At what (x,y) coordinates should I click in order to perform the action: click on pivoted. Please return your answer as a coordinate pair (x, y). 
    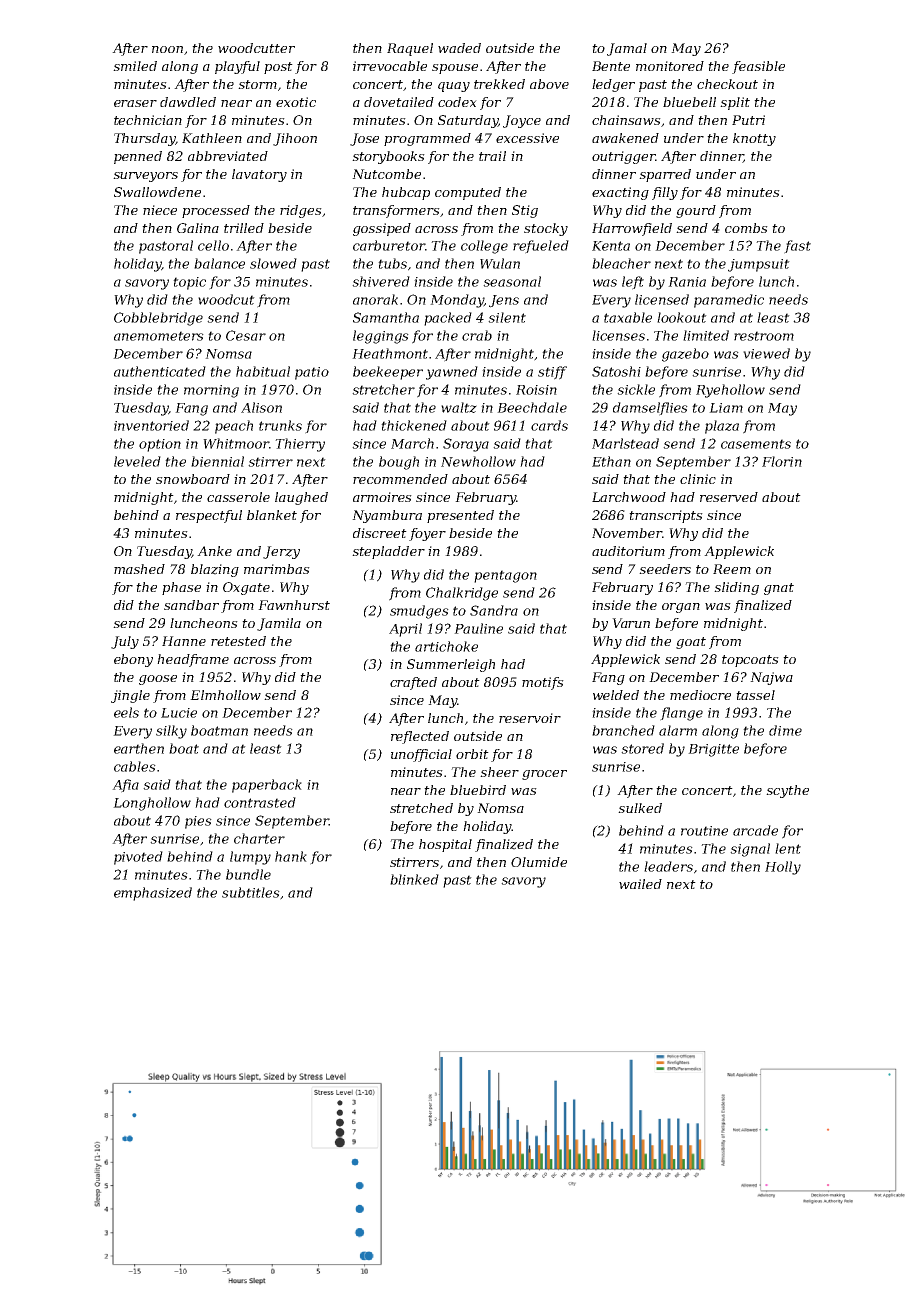
    Looking at the image, I should click on (138, 858).
